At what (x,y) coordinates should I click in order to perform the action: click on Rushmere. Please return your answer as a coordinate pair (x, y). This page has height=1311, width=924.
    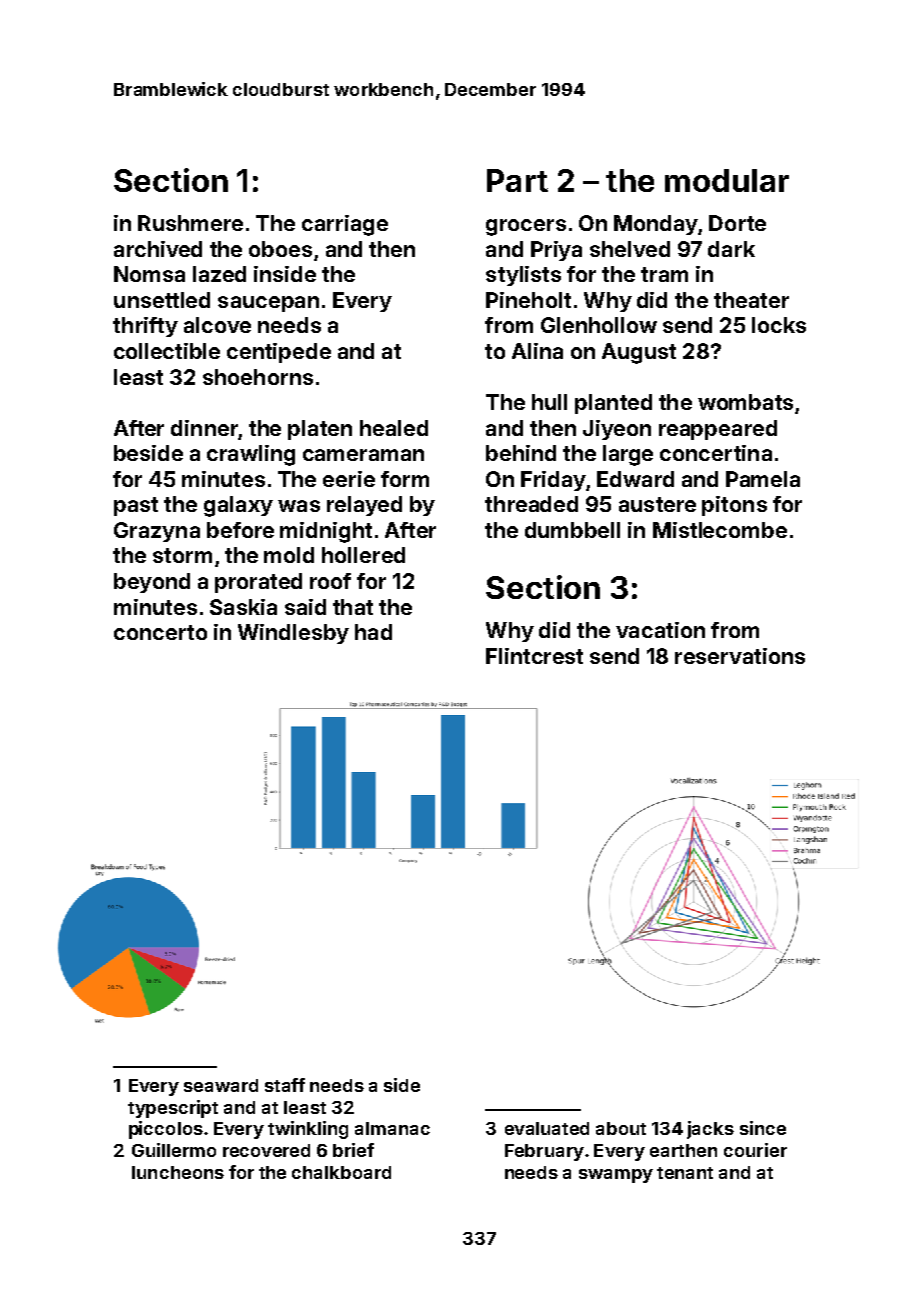
    Looking at the image, I should click on (190, 223).
